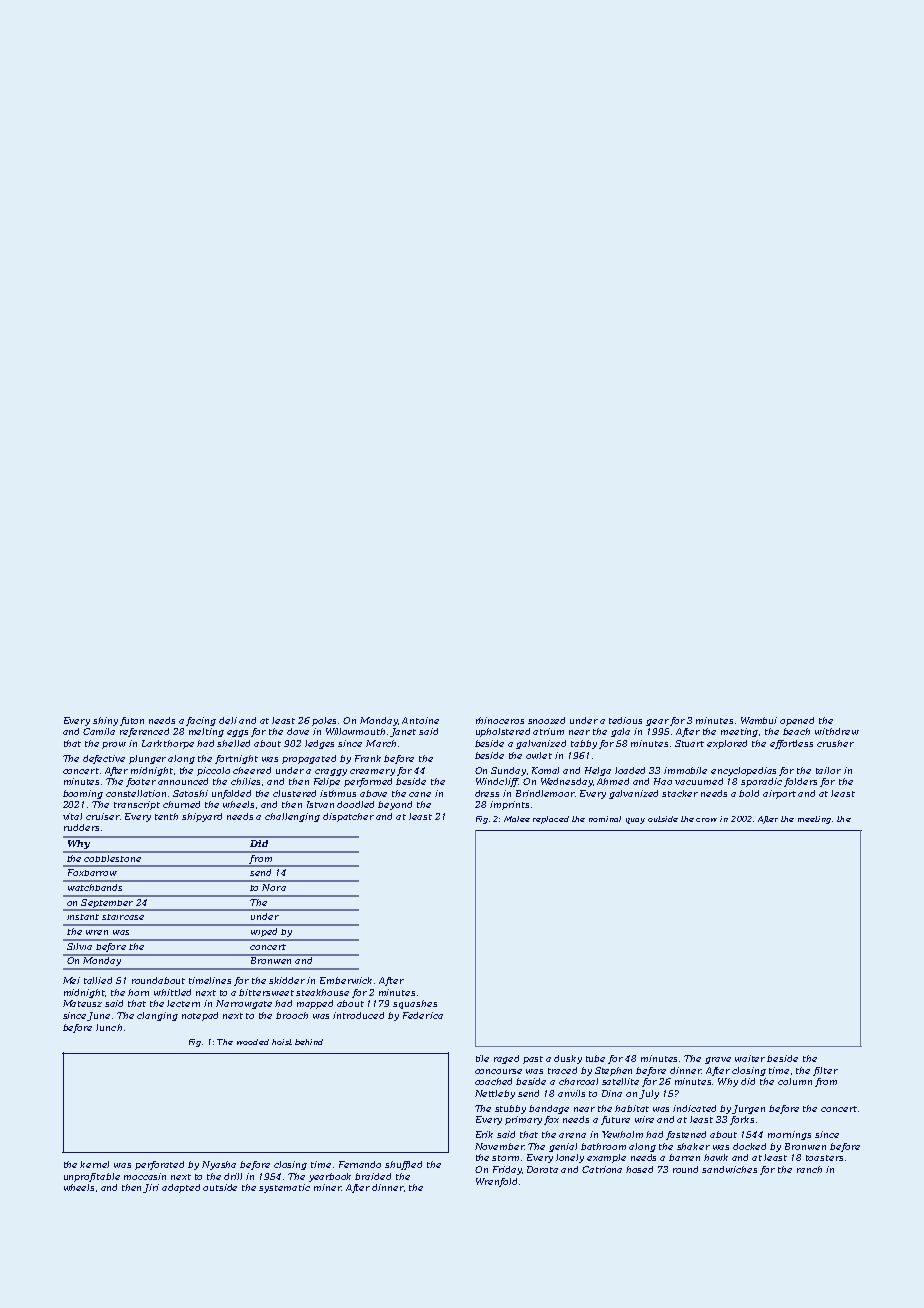 The image size is (924, 1308). Describe the element at coordinates (358, 1015) in the screenshot. I see `introduced` at that location.
